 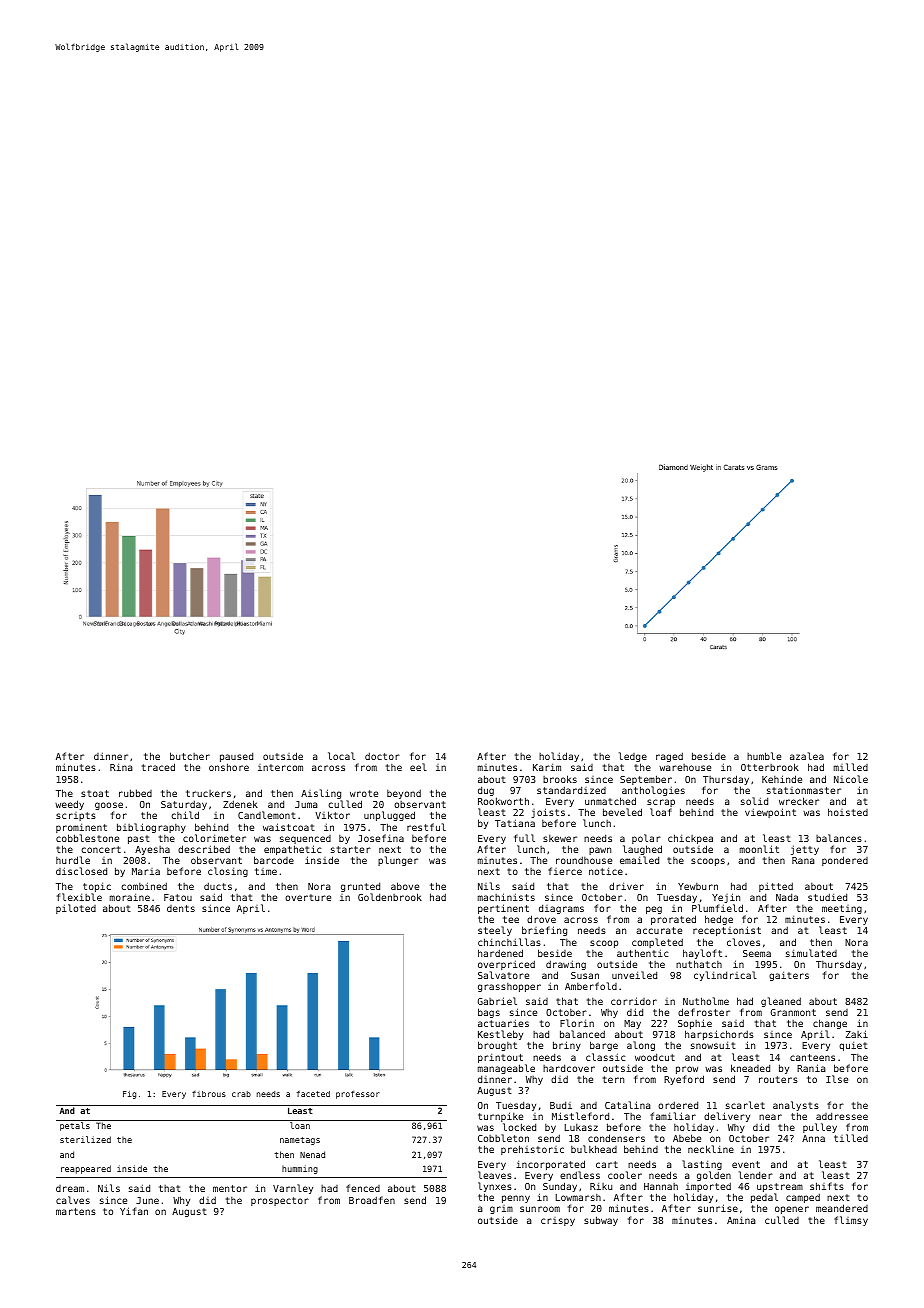 What do you see at coordinates (70, 1188) in the image?
I see `dream` at bounding box center [70, 1188].
